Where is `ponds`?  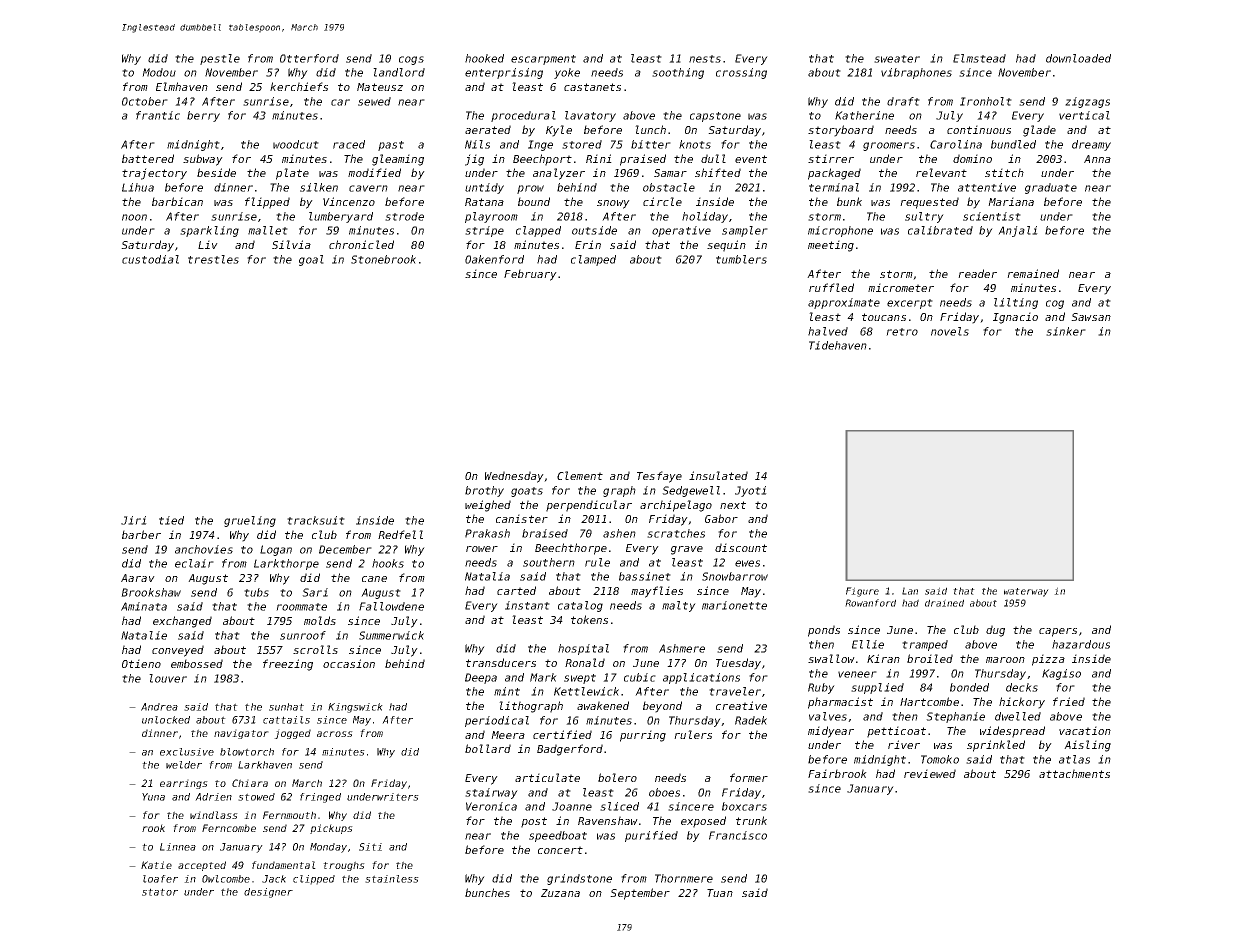
ponds is located at coordinates (824, 631).
